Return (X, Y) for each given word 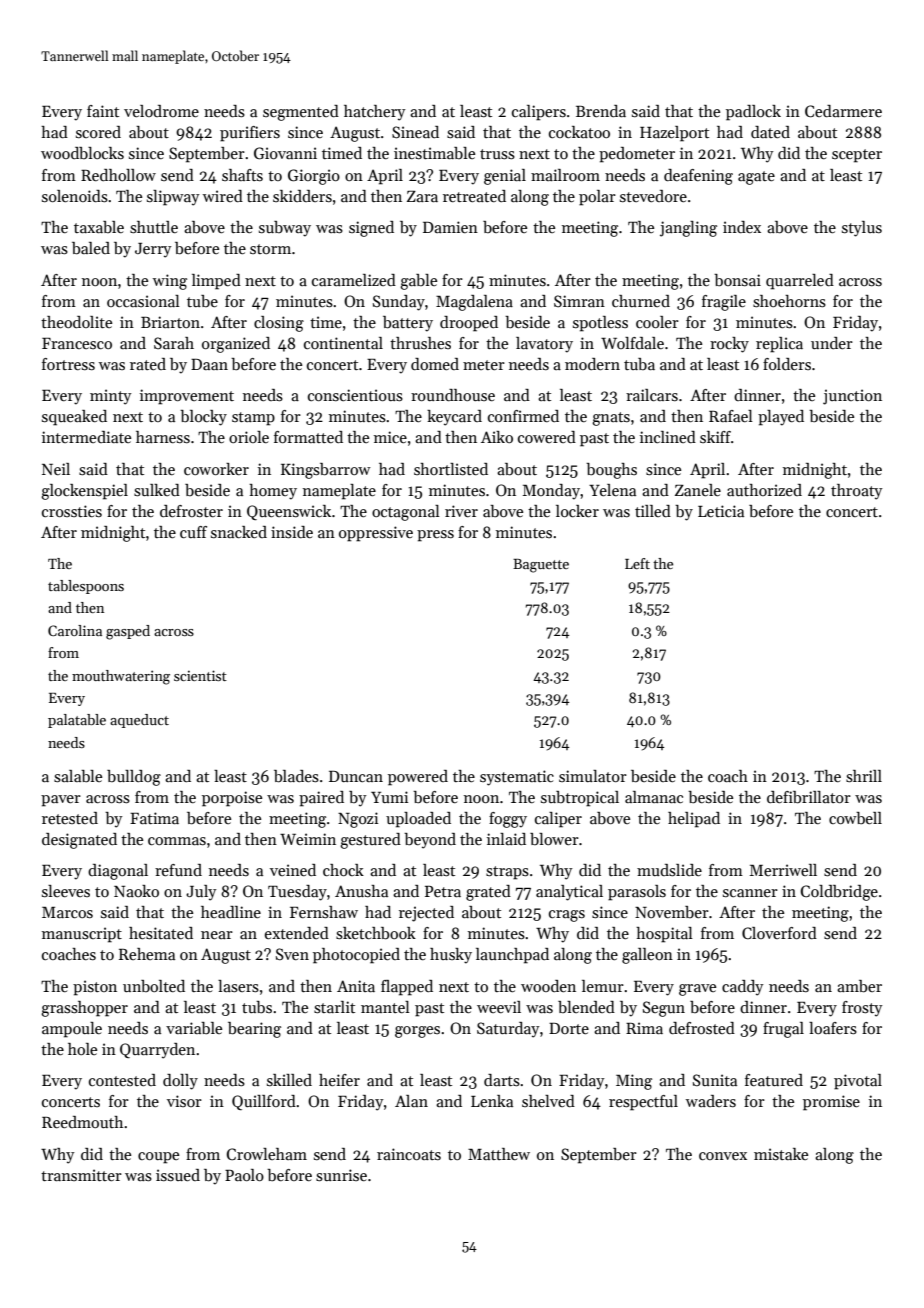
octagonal (406, 513)
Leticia (721, 511)
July (201, 893)
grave (697, 990)
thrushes (420, 343)
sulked (157, 490)
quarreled (800, 282)
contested (122, 1080)
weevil (499, 1007)
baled (91, 248)
